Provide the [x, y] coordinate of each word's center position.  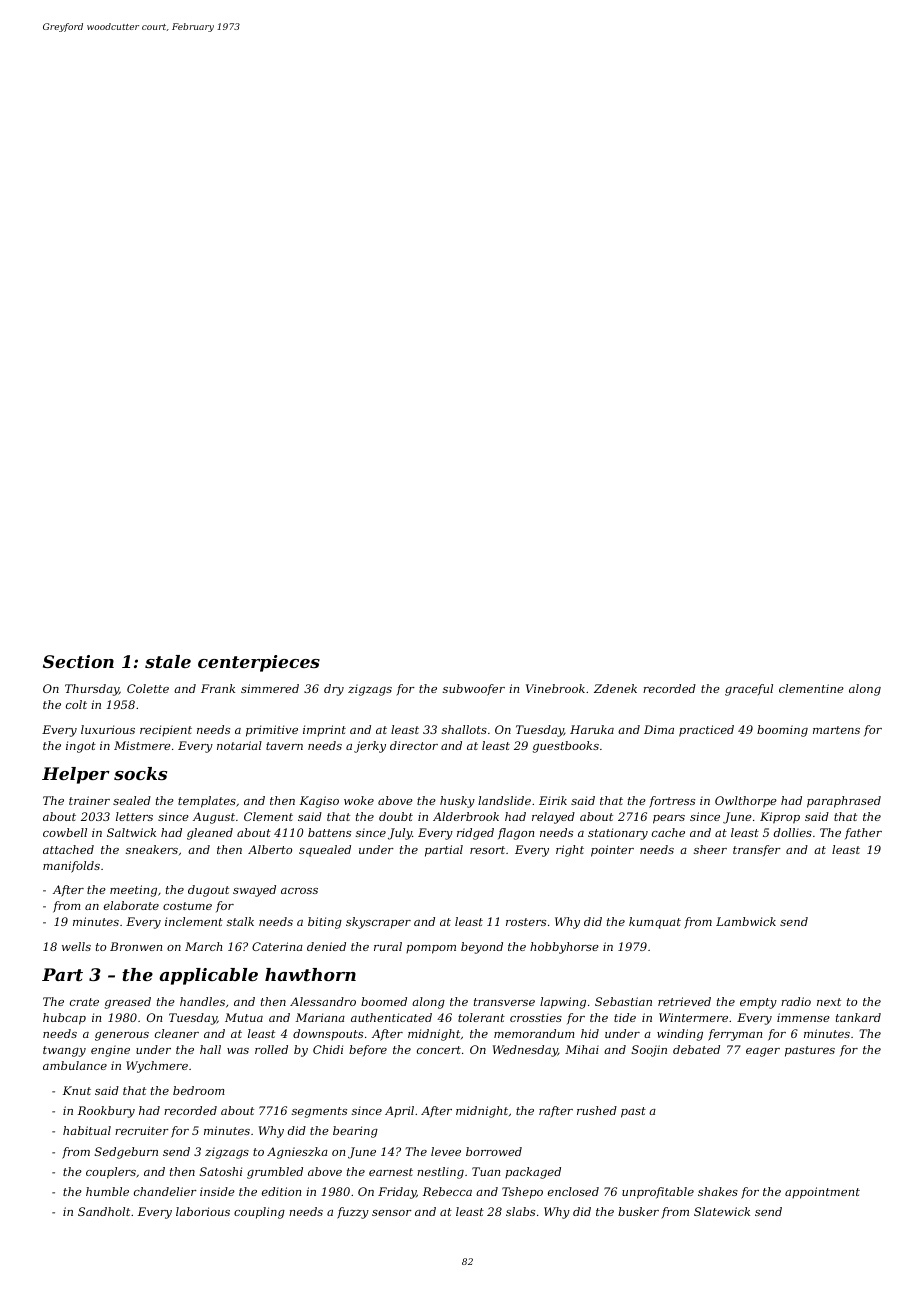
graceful [749, 690]
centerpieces [259, 663]
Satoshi [221, 1171]
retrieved [684, 1001]
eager [763, 1052]
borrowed [494, 1151]
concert [439, 1050]
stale [168, 661]
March [203, 946]
